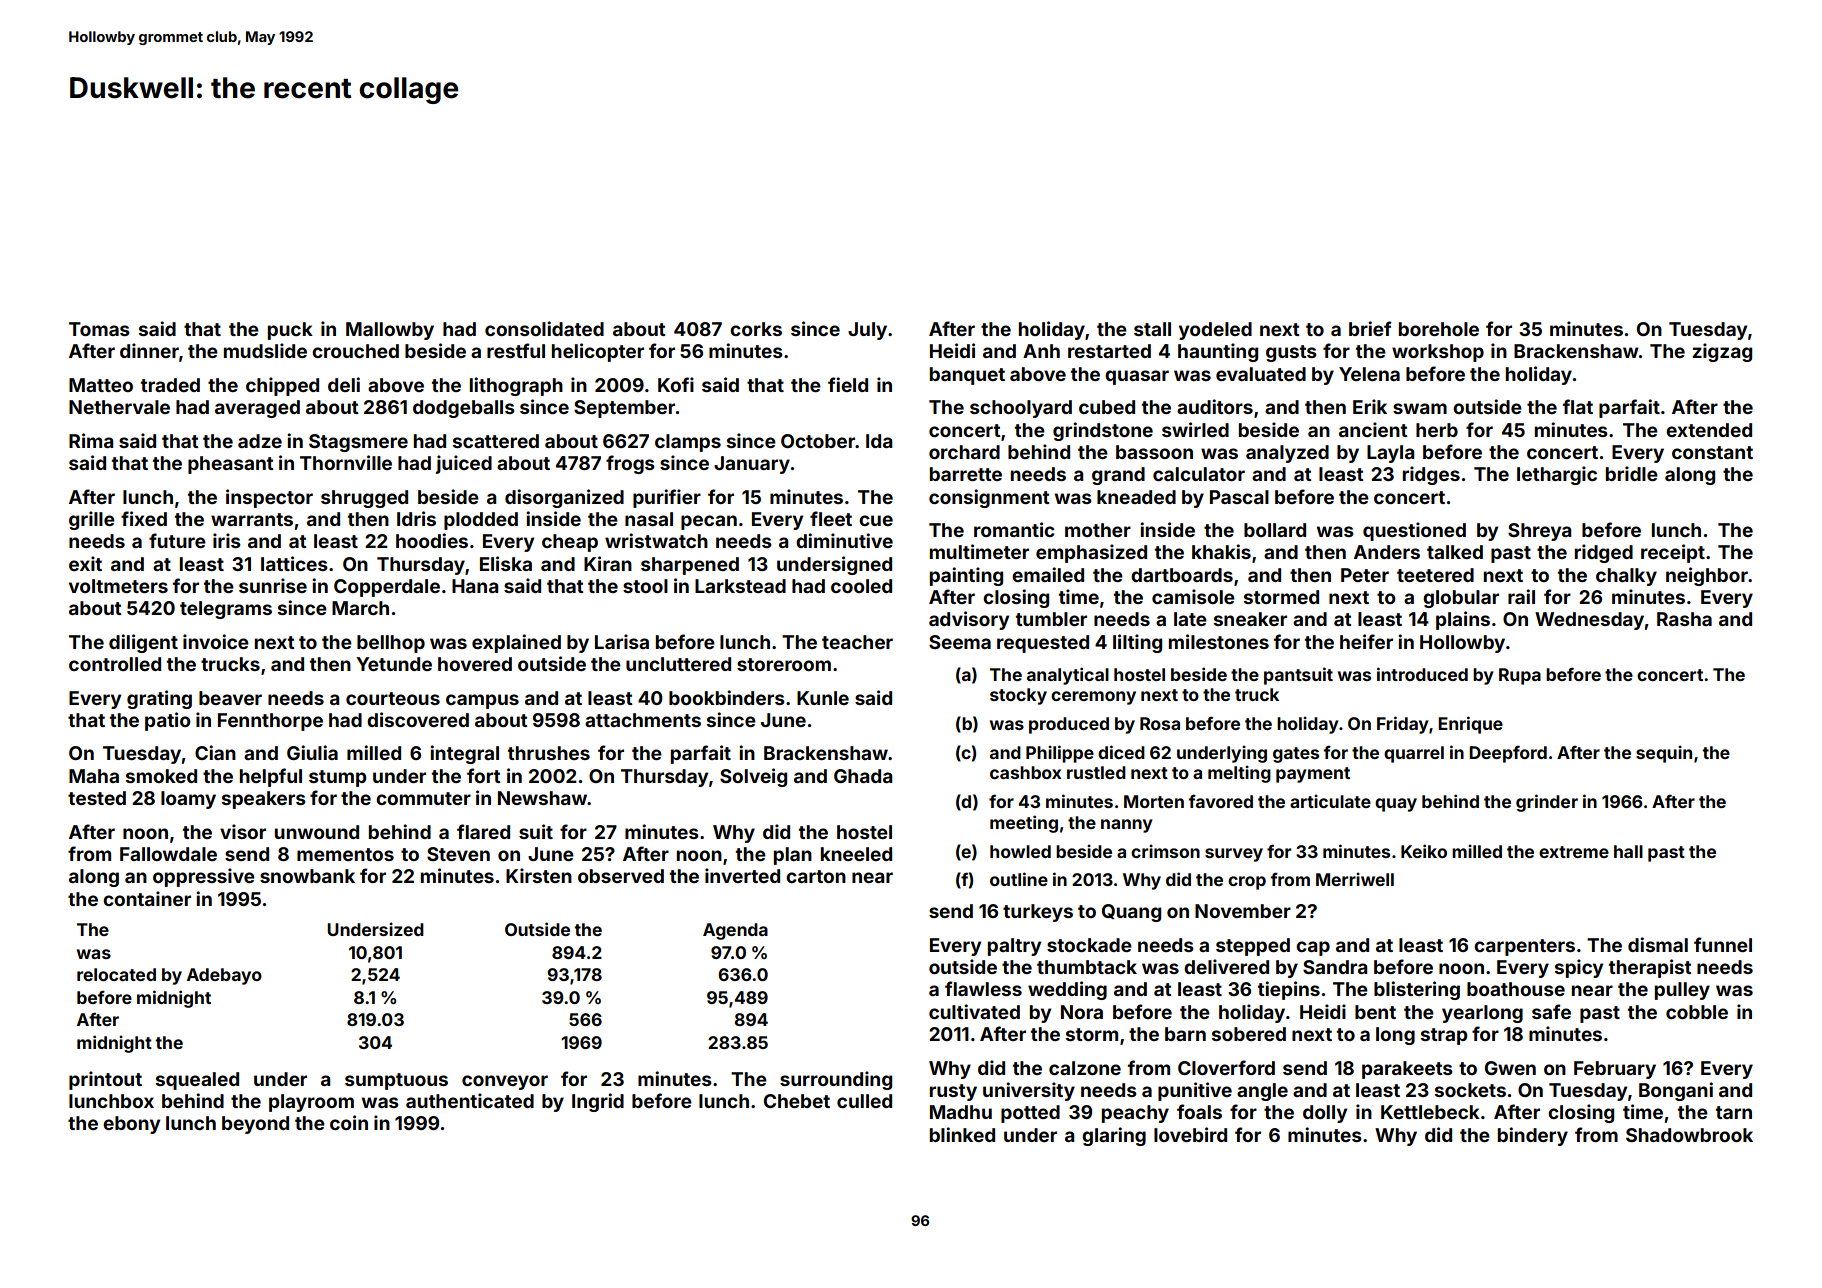 The image size is (1822, 1288). I want to click on container, so click(147, 898).
